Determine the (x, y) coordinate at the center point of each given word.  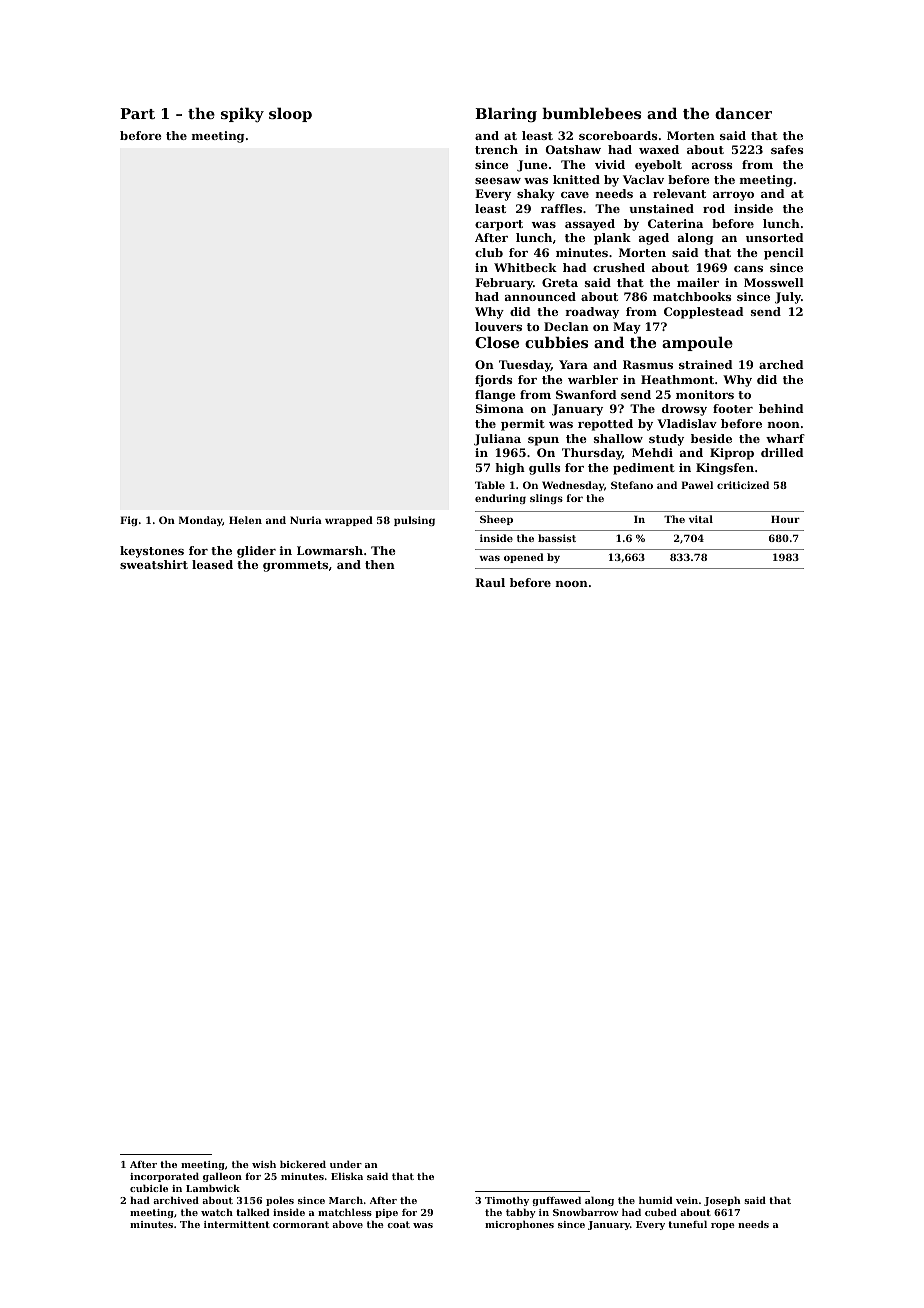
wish (264, 1164)
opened (524, 558)
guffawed (556, 1201)
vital (701, 519)
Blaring (506, 114)
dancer (743, 113)
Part (137, 113)
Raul (490, 582)
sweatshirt (154, 564)
